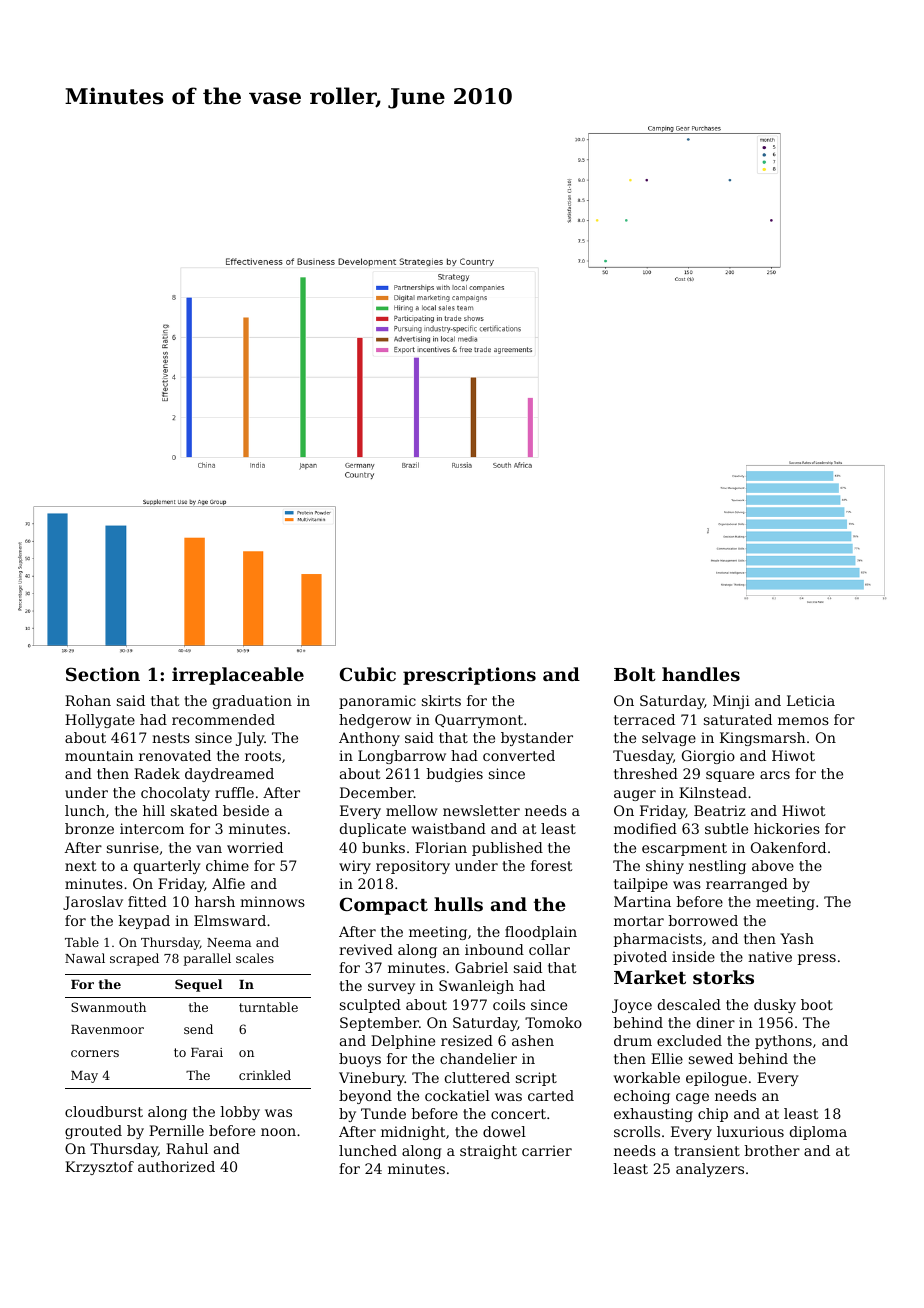 This screenshot has width=924, height=1308. What do you see at coordinates (701, 674) in the screenshot?
I see `handles` at bounding box center [701, 674].
